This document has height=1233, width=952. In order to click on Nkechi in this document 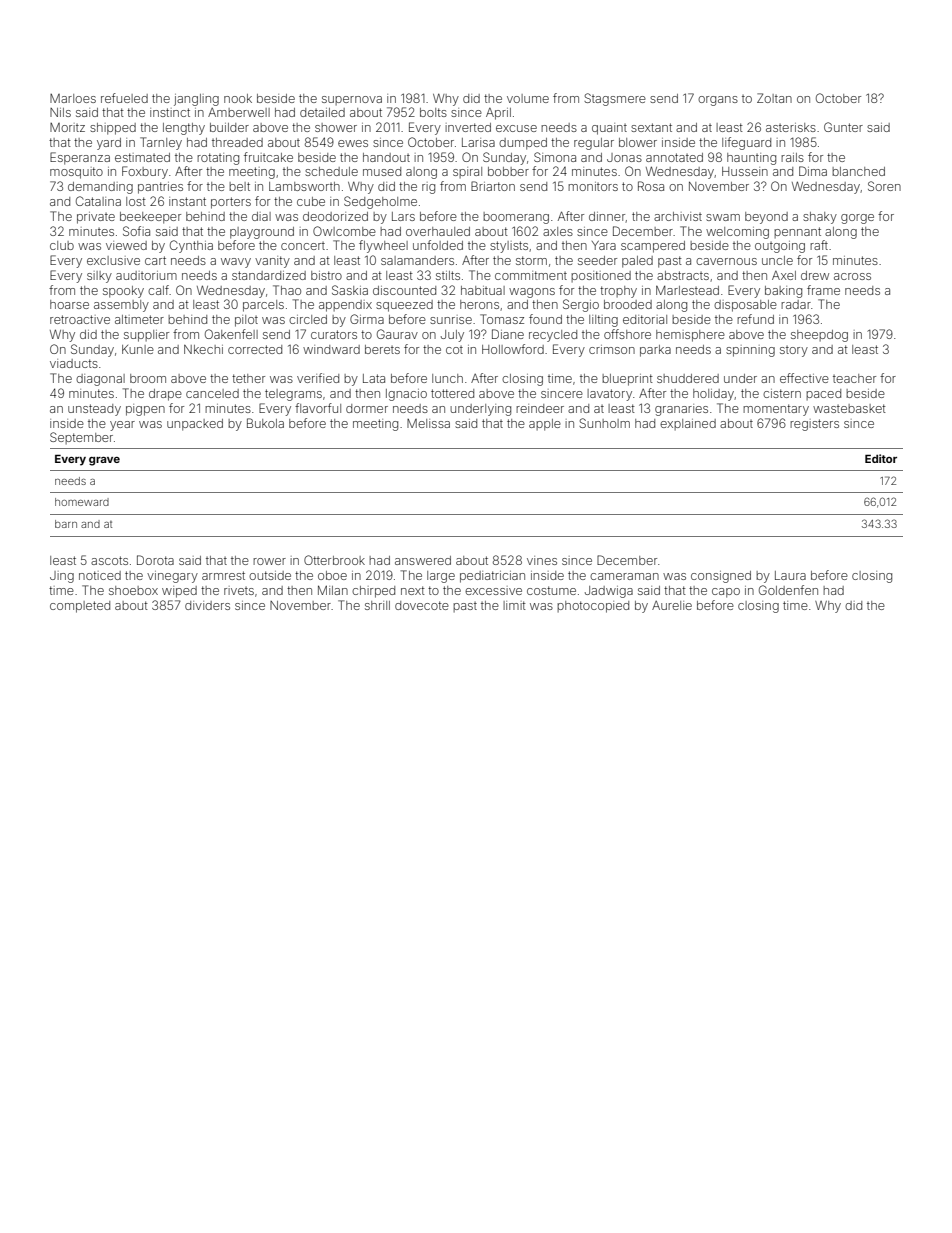, I will do `click(203, 349)`.
